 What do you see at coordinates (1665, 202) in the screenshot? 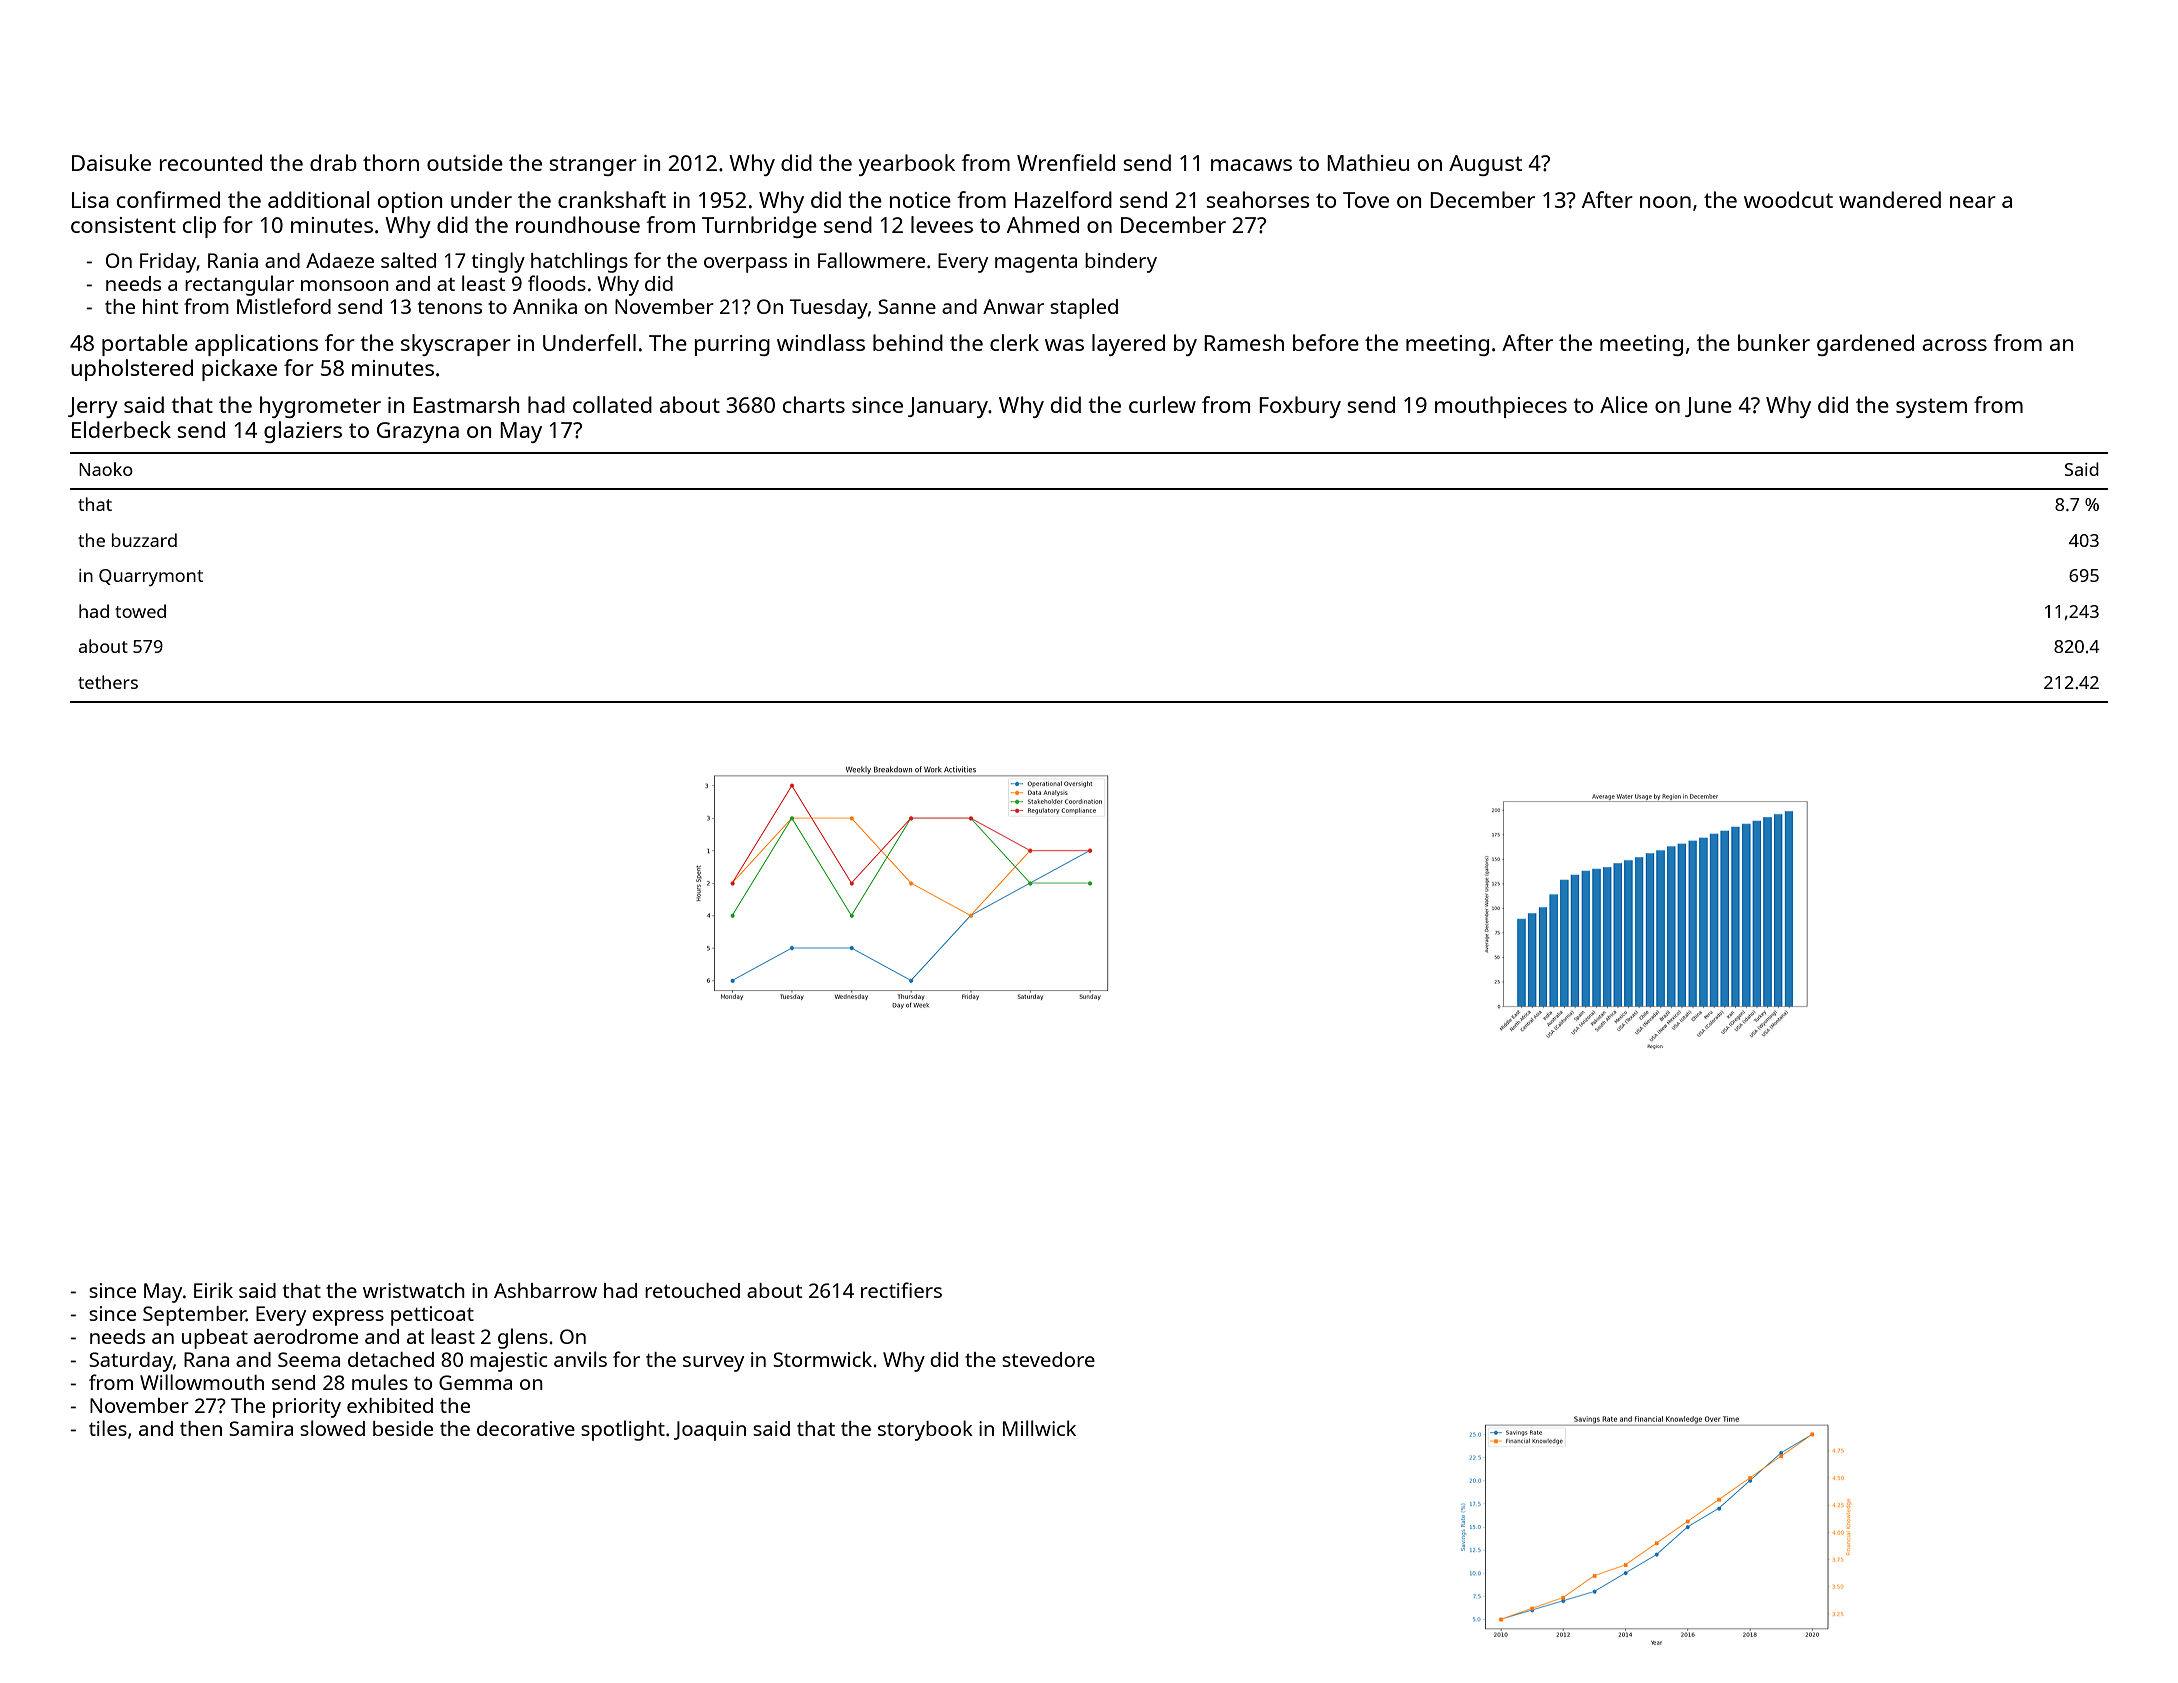
I see `noon` at bounding box center [1665, 202].
